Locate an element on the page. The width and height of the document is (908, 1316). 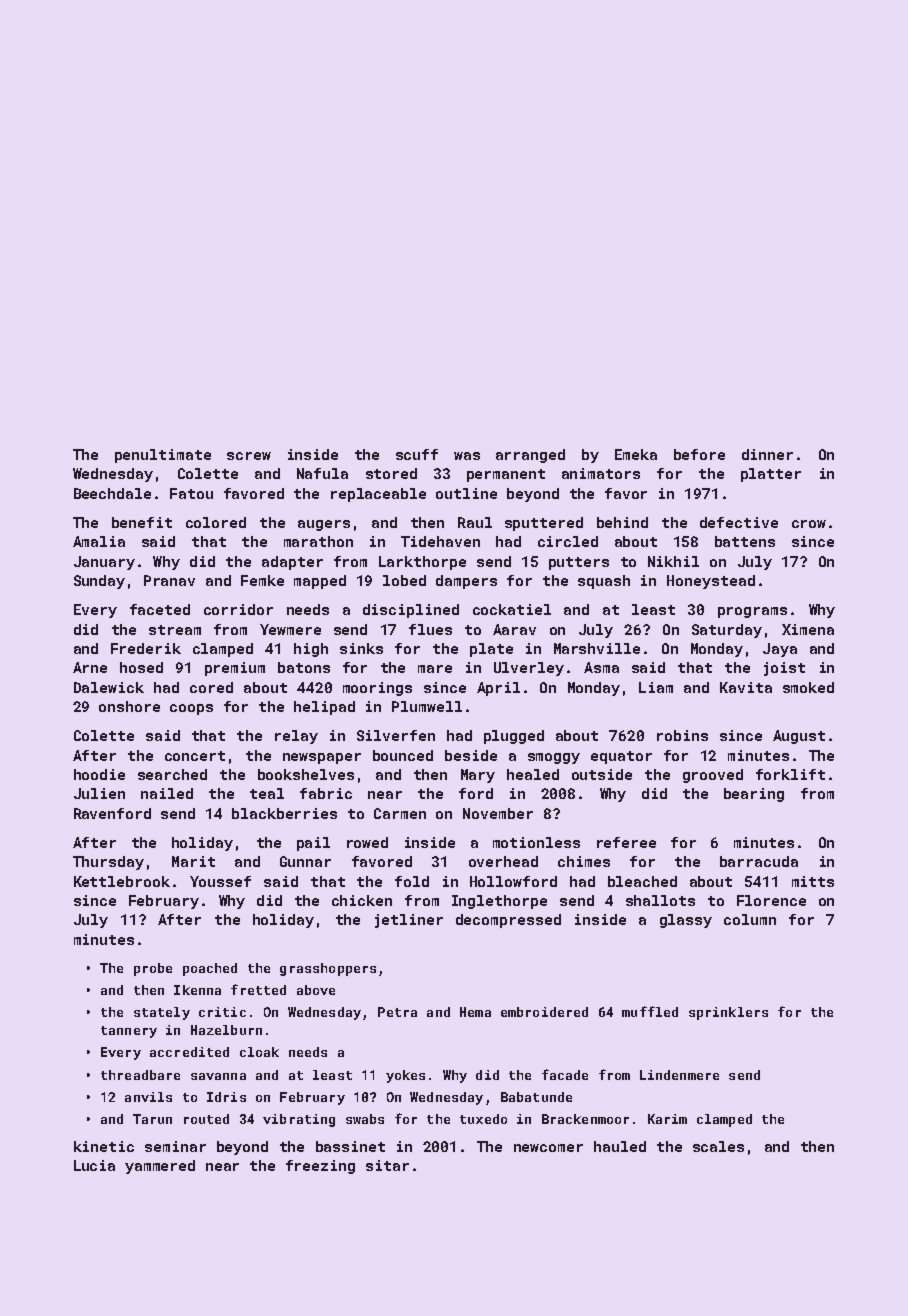
kinetic is located at coordinates (104, 1146).
